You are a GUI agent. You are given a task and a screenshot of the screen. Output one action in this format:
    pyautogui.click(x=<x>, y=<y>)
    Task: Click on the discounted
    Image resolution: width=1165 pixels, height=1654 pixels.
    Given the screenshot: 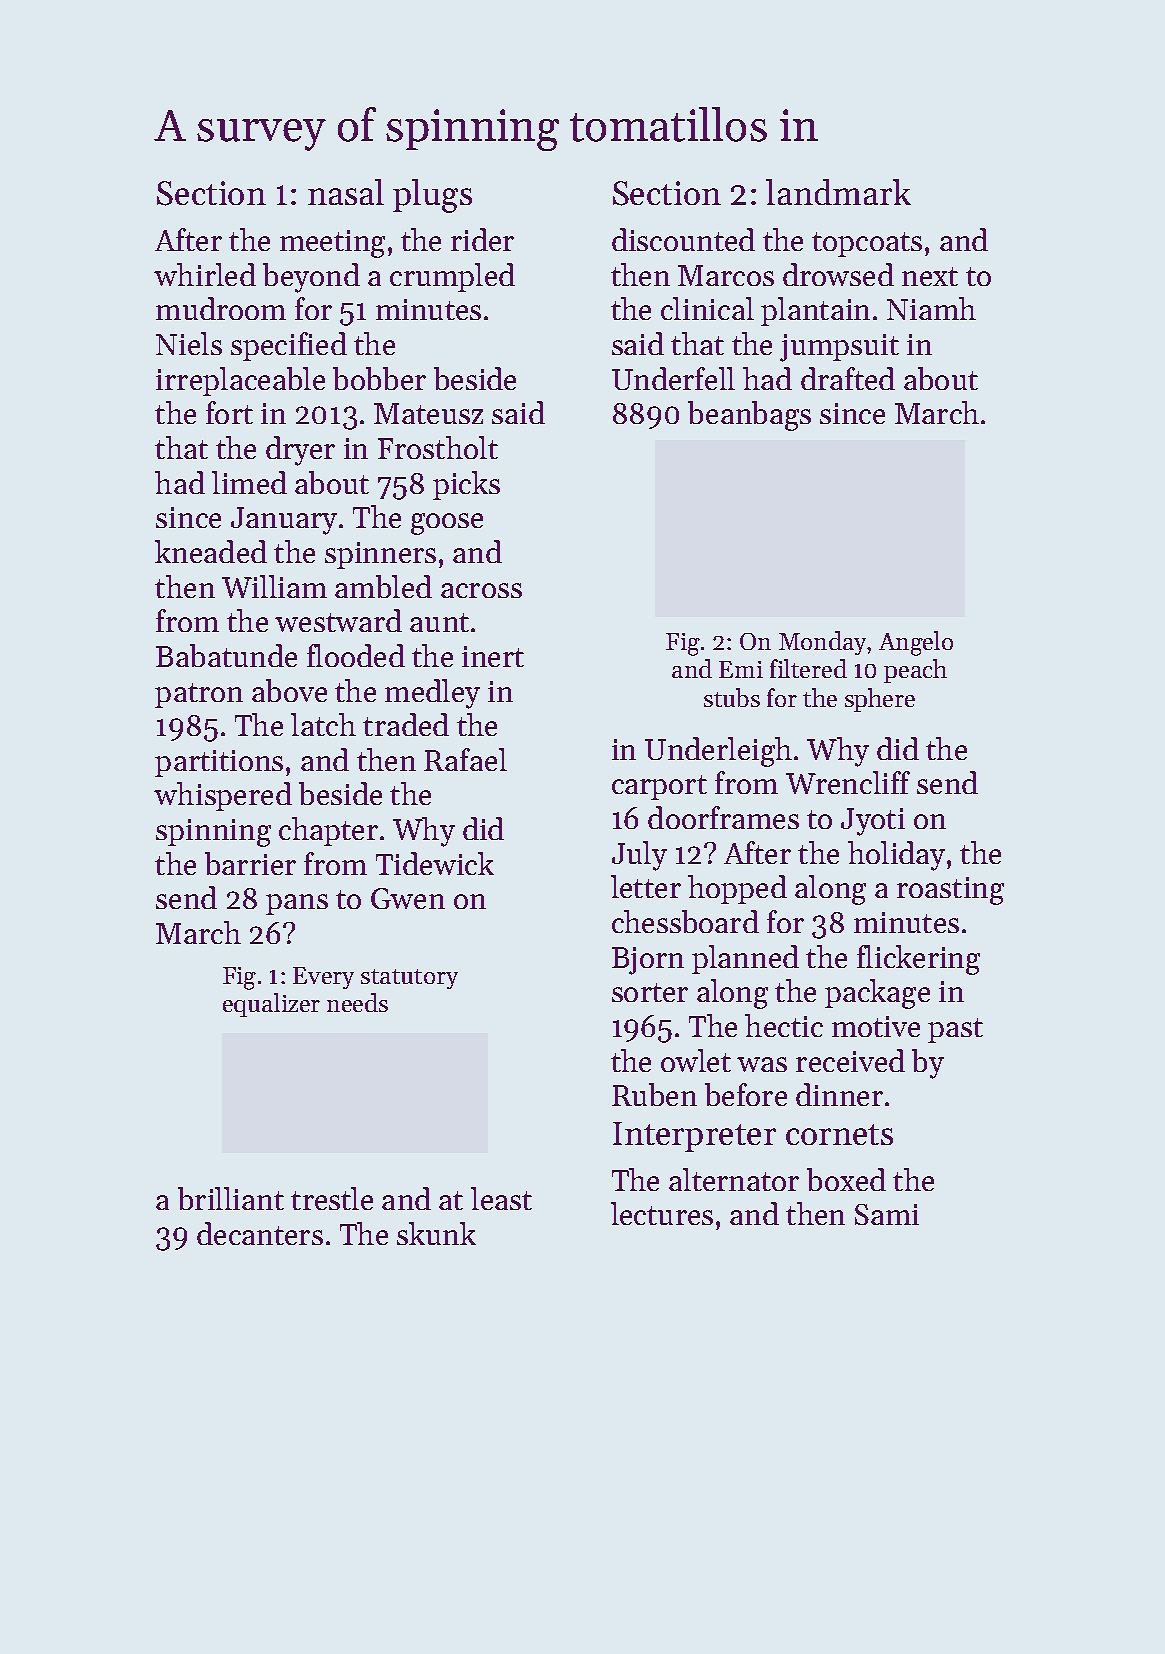 What is the action you would take?
    pyautogui.click(x=683, y=239)
